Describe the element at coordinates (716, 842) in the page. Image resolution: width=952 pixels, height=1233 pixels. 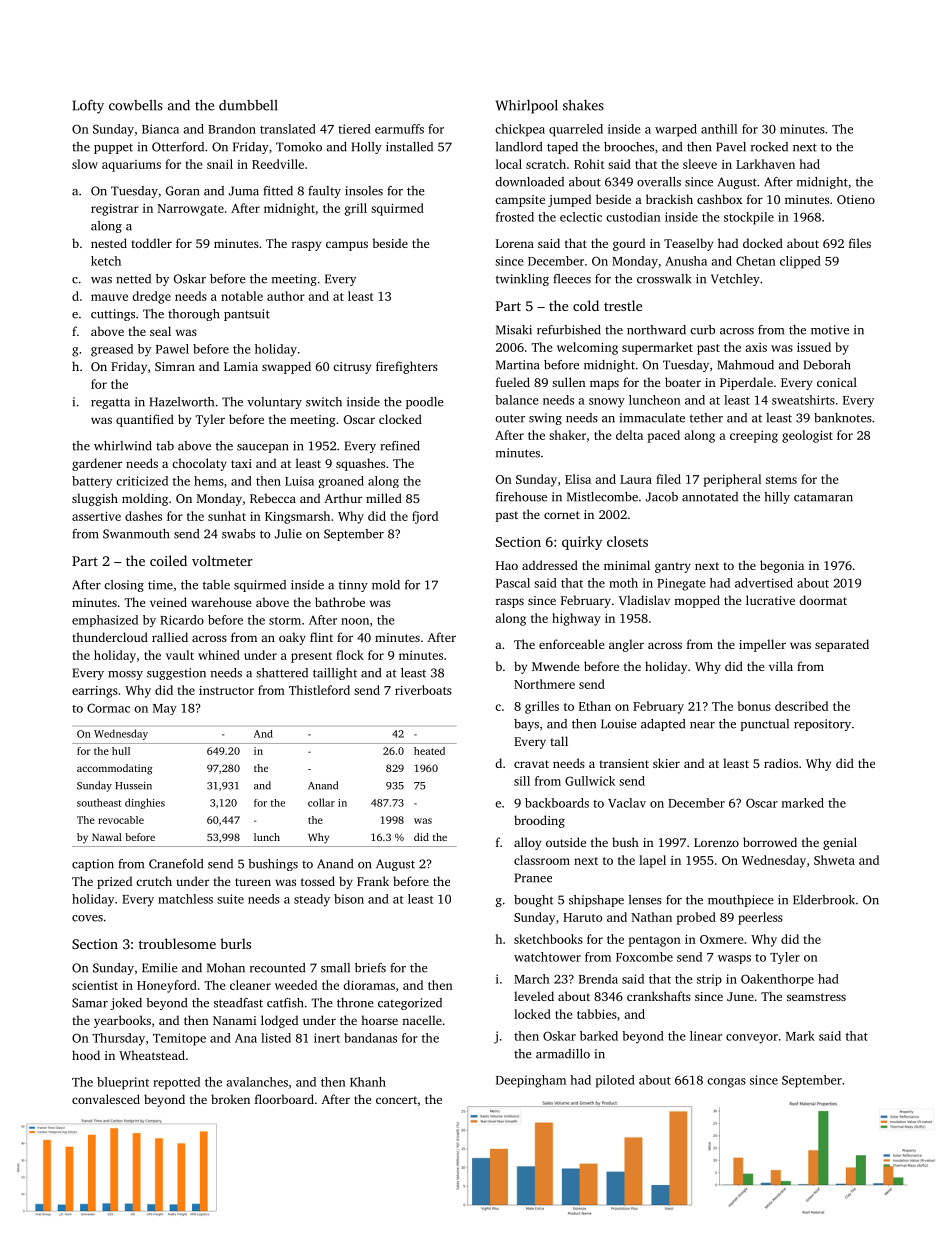
I see `Lorenzo` at that location.
